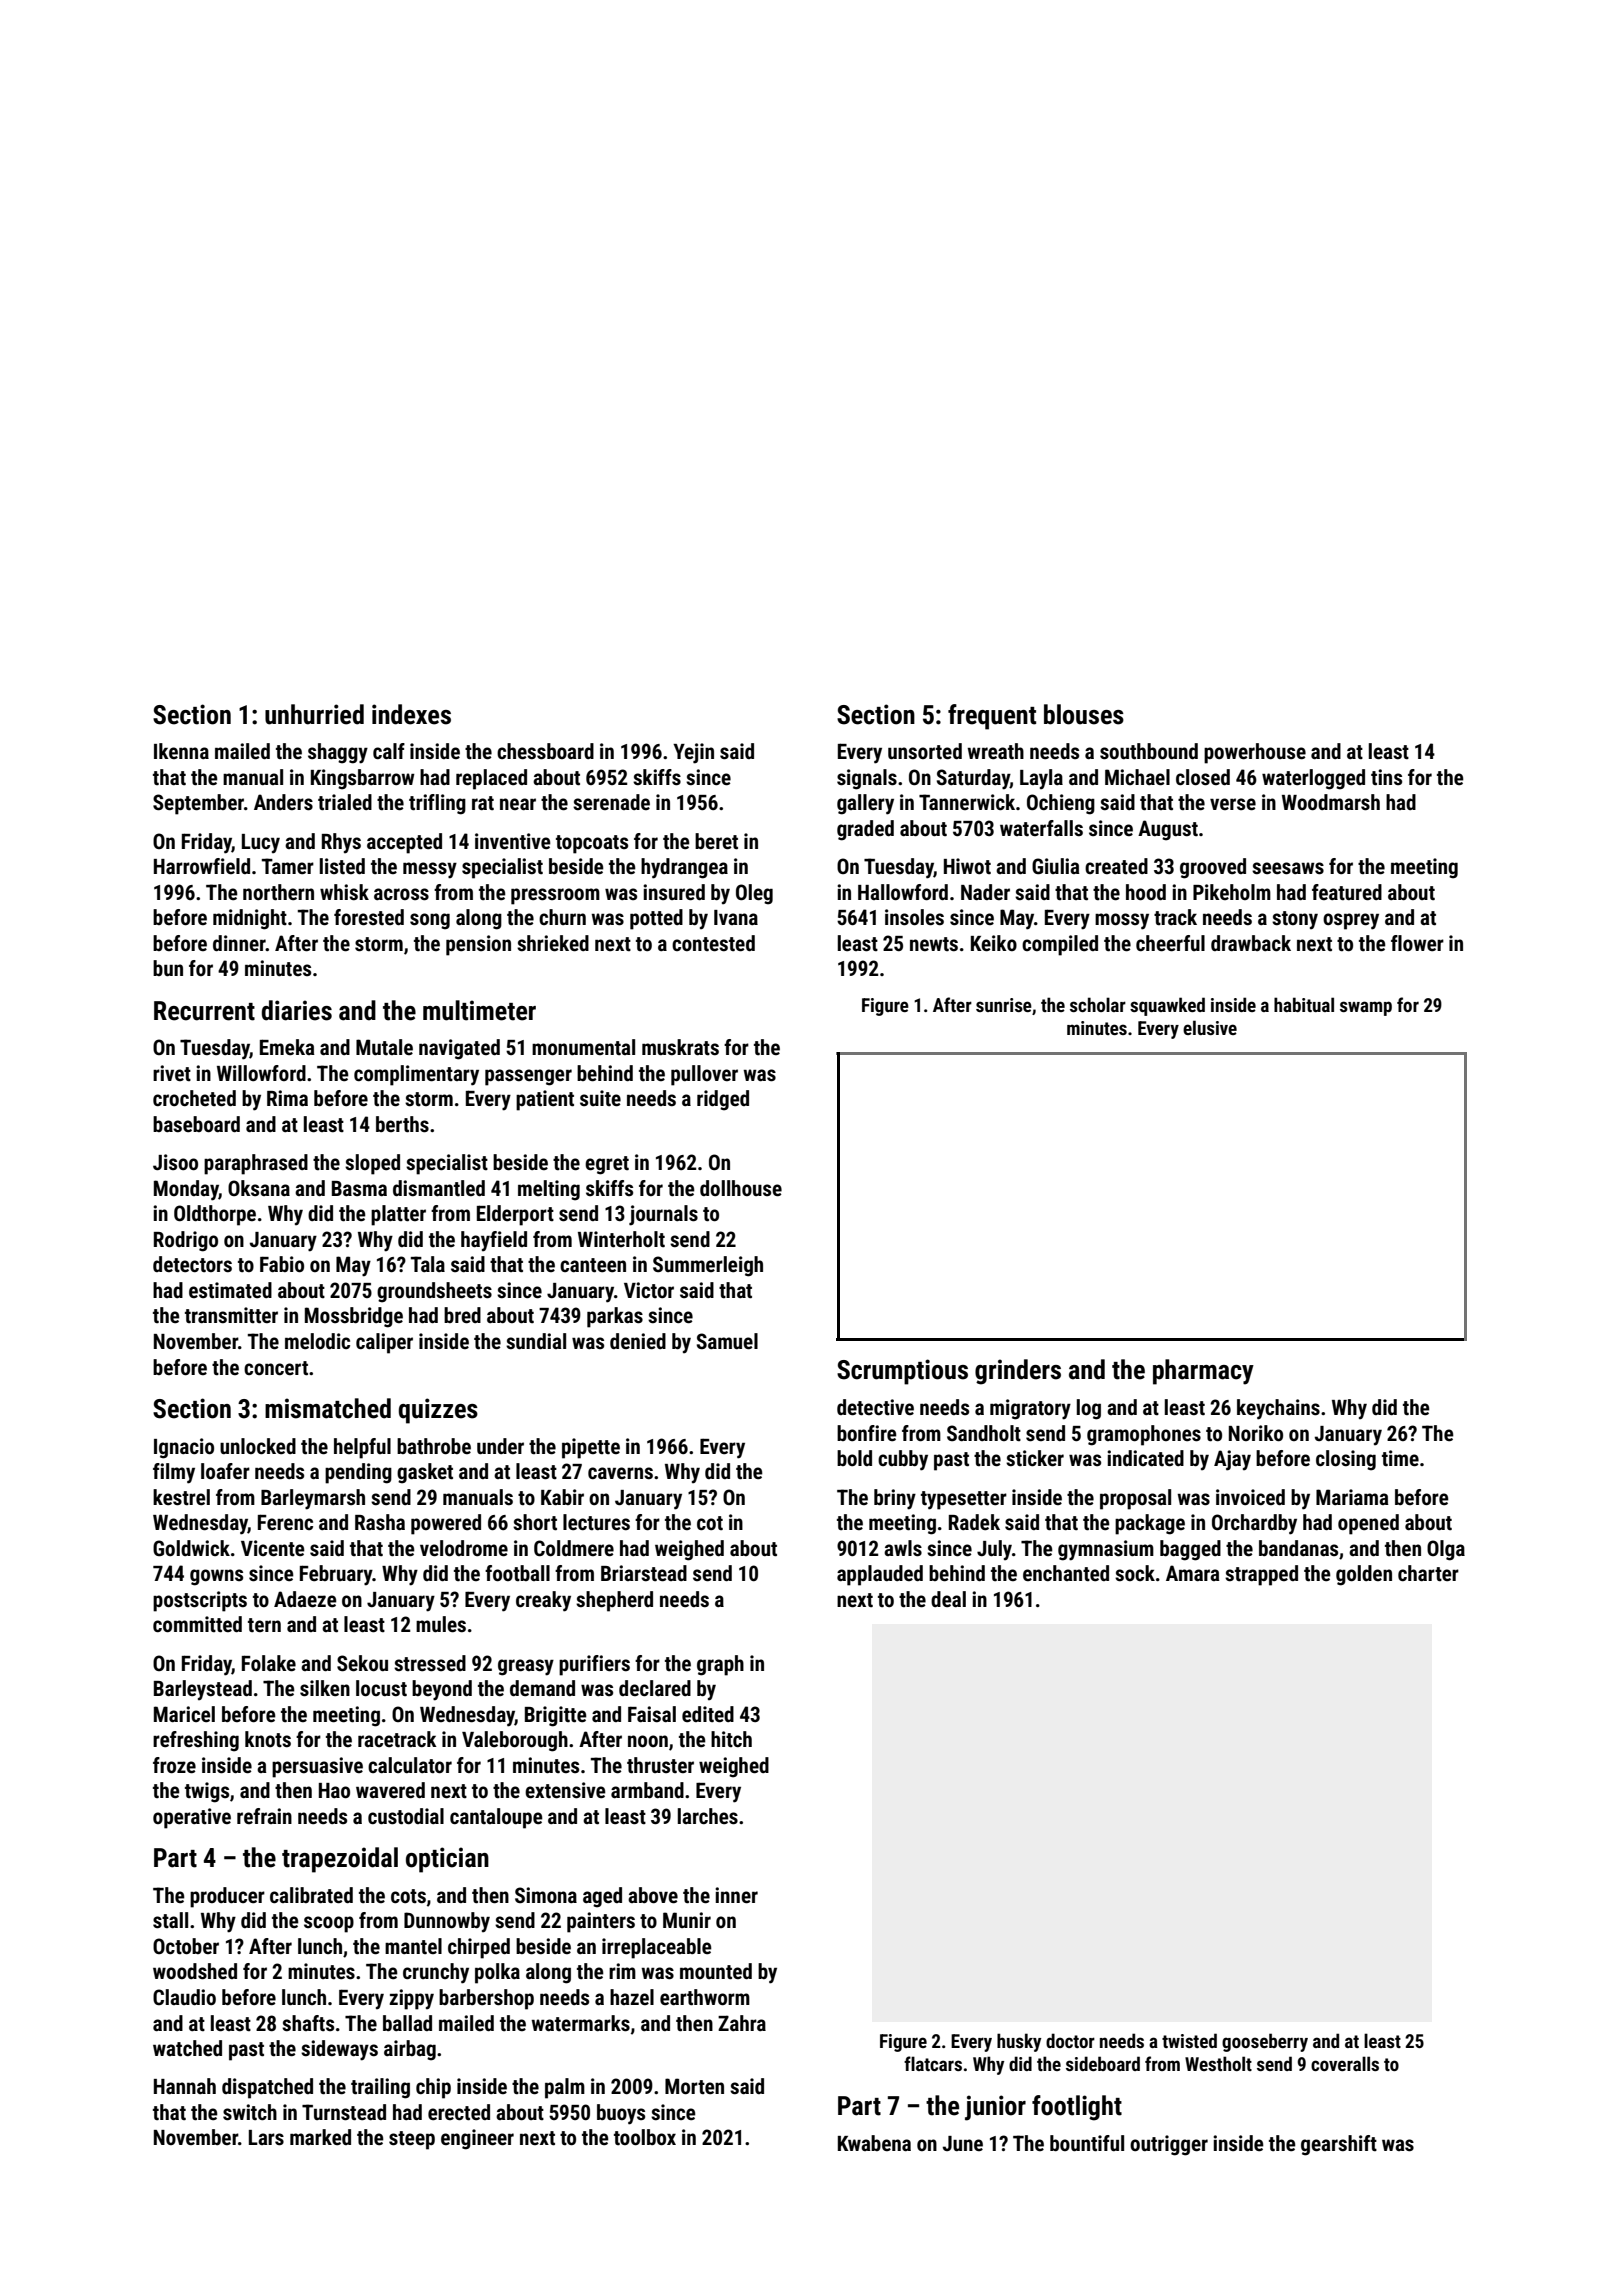  Describe the element at coordinates (693, 753) in the page. I see `Yejin` at that location.
